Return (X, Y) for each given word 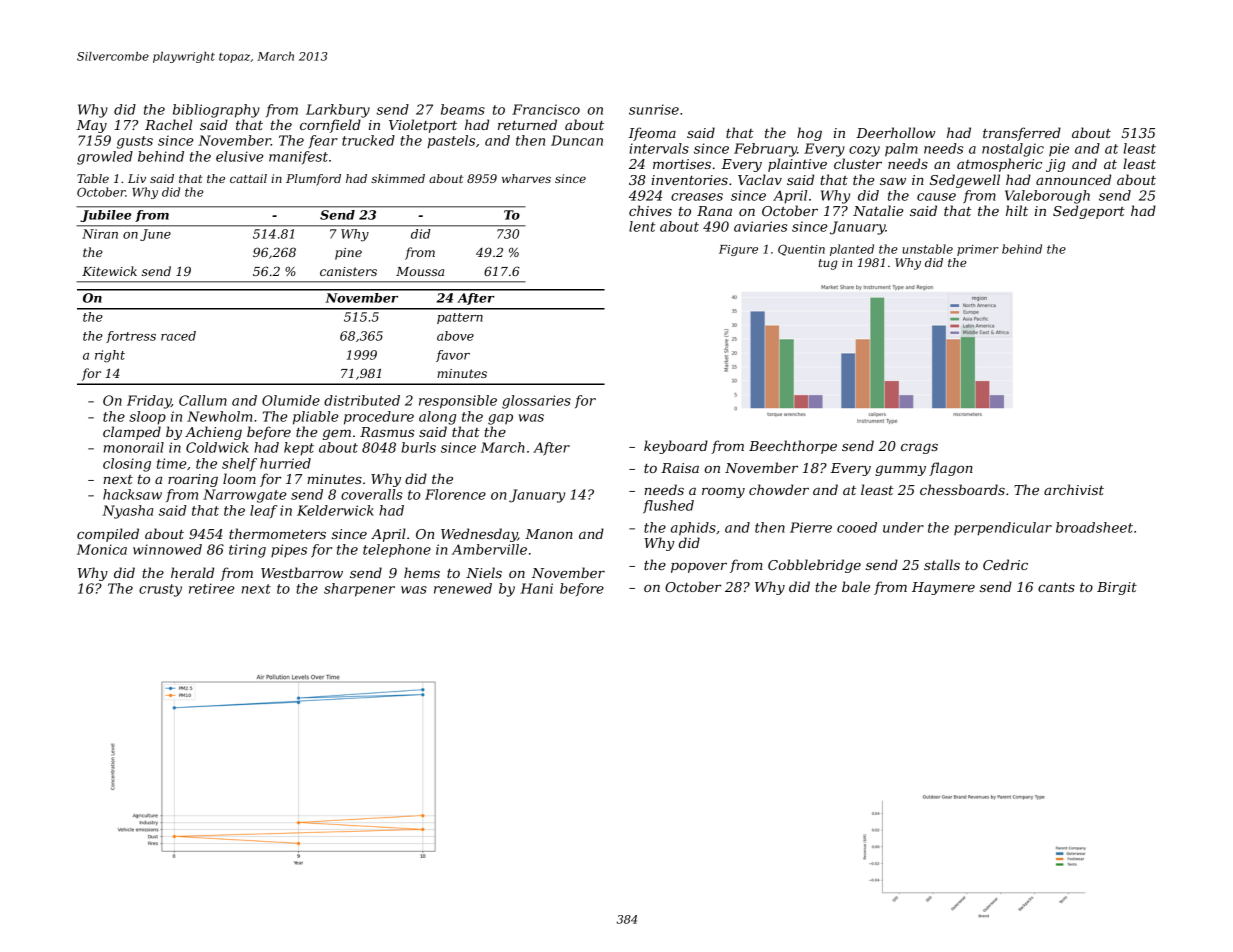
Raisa (680, 468)
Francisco (546, 109)
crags (919, 448)
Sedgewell (965, 181)
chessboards (962, 489)
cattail (248, 178)
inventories (690, 180)
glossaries (536, 402)
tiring (247, 551)
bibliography (216, 111)
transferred (1022, 134)
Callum (203, 400)
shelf (239, 464)
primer (978, 250)
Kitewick (109, 271)
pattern (460, 318)
